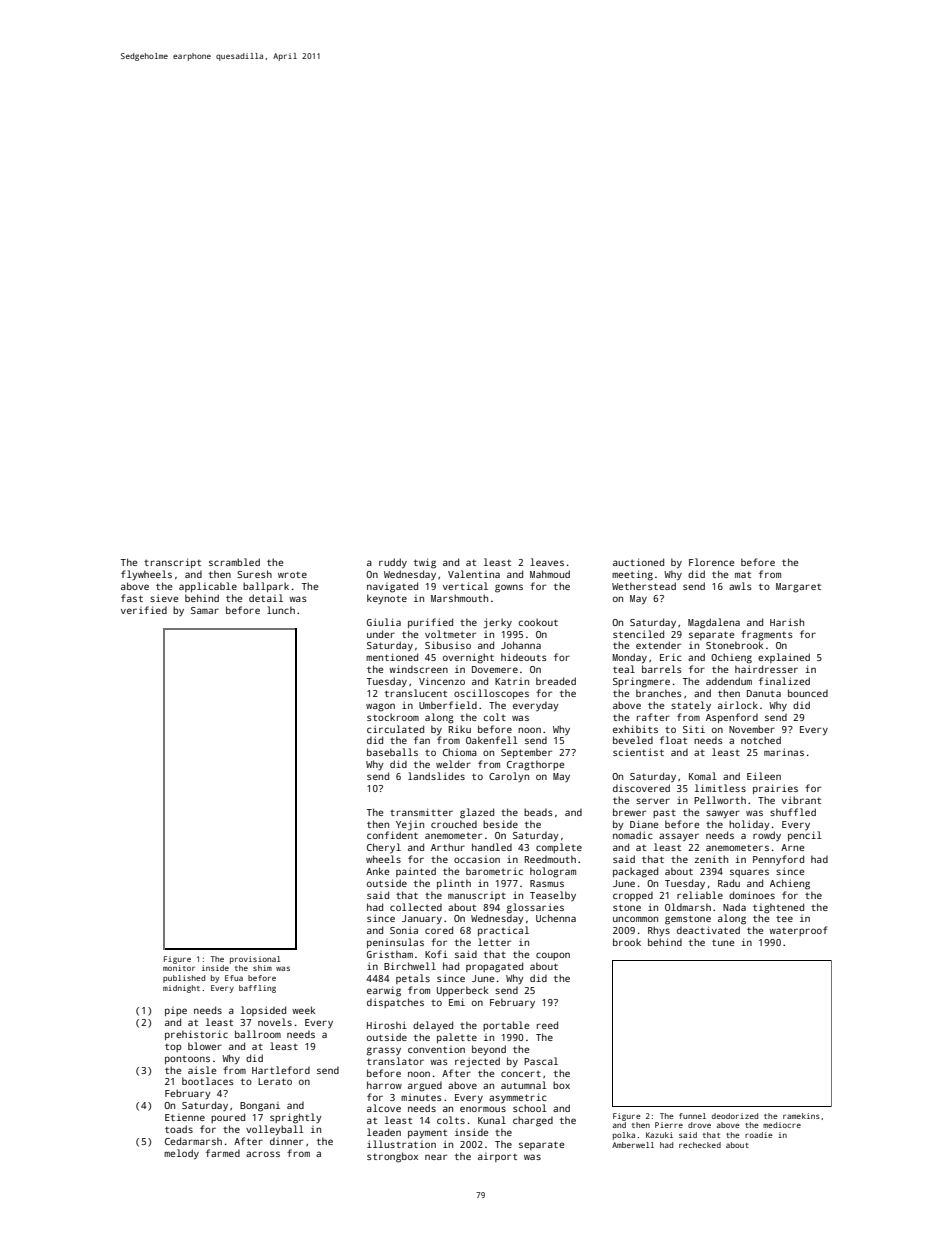  Describe the element at coordinates (184, 979) in the screenshot. I see `published` at that location.
